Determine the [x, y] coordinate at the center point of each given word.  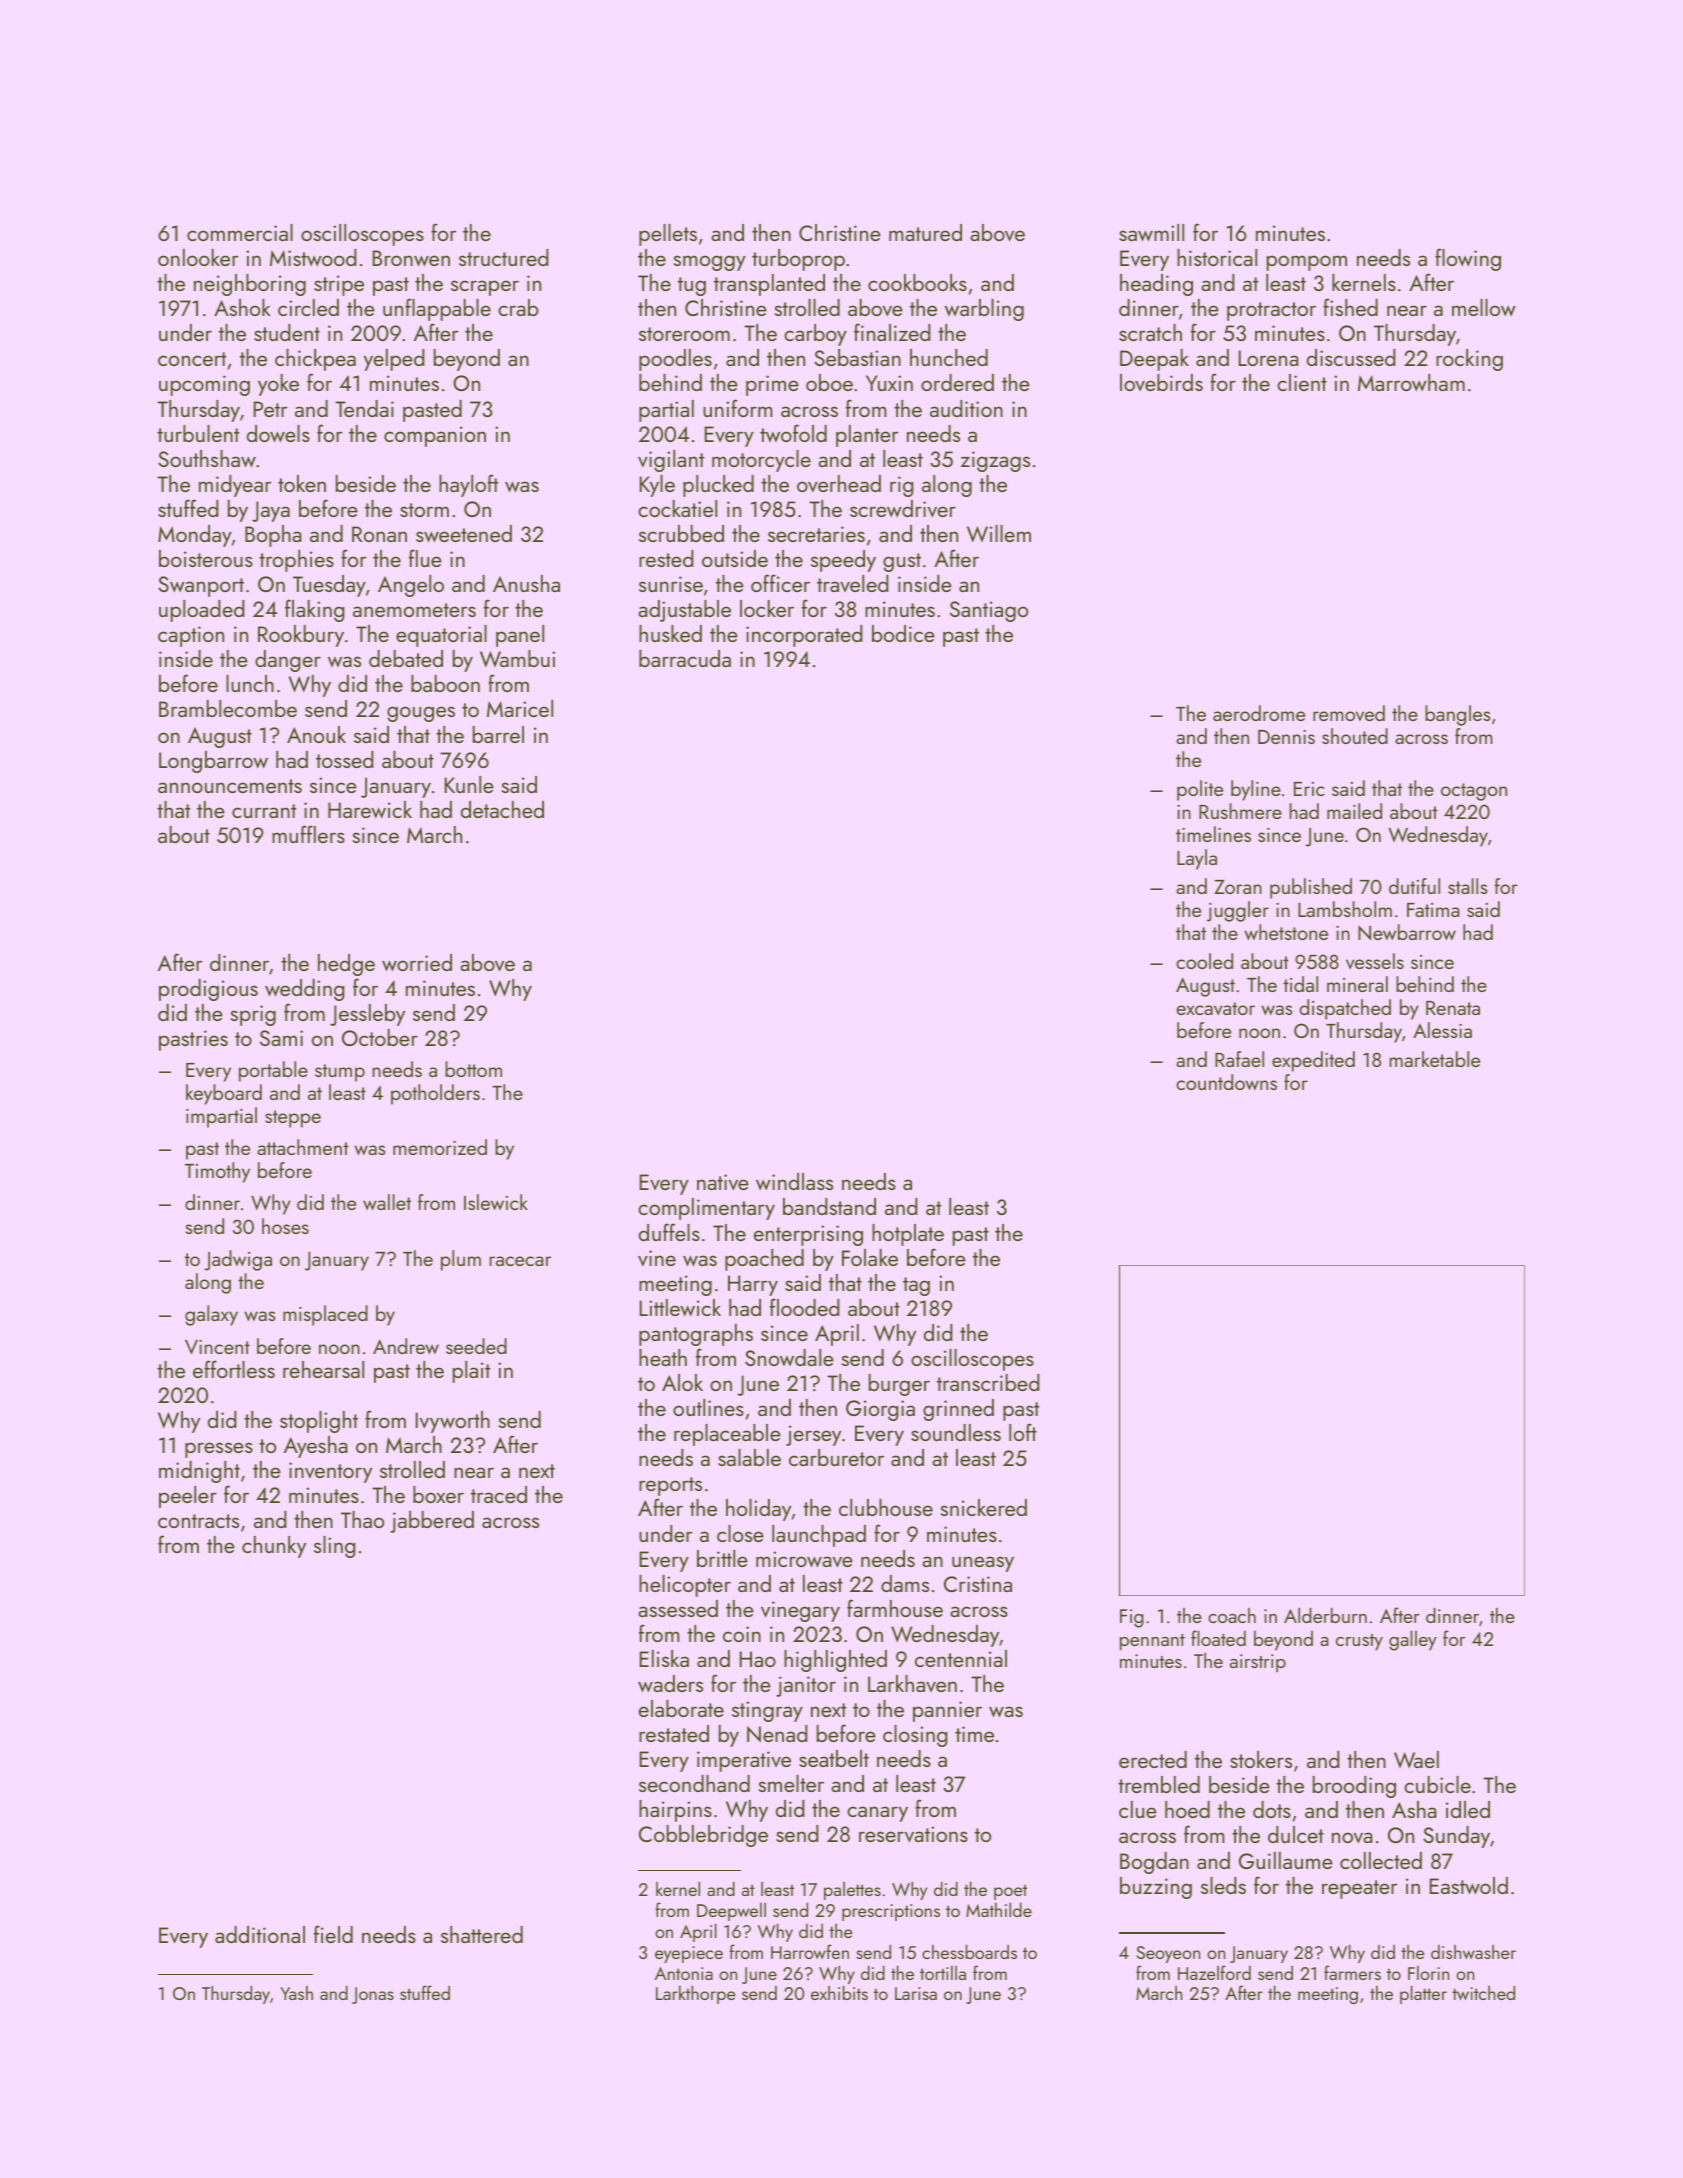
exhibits [839, 1992]
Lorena [1269, 358]
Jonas [373, 1995]
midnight [199, 1472]
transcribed [988, 1382]
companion [435, 436]
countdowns [1226, 1082]
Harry [753, 1285]
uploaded [202, 611]
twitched [1483, 1992]
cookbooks [917, 282]
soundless [956, 1432]
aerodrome [1259, 713]
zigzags [995, 461]
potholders [435, 1094]
